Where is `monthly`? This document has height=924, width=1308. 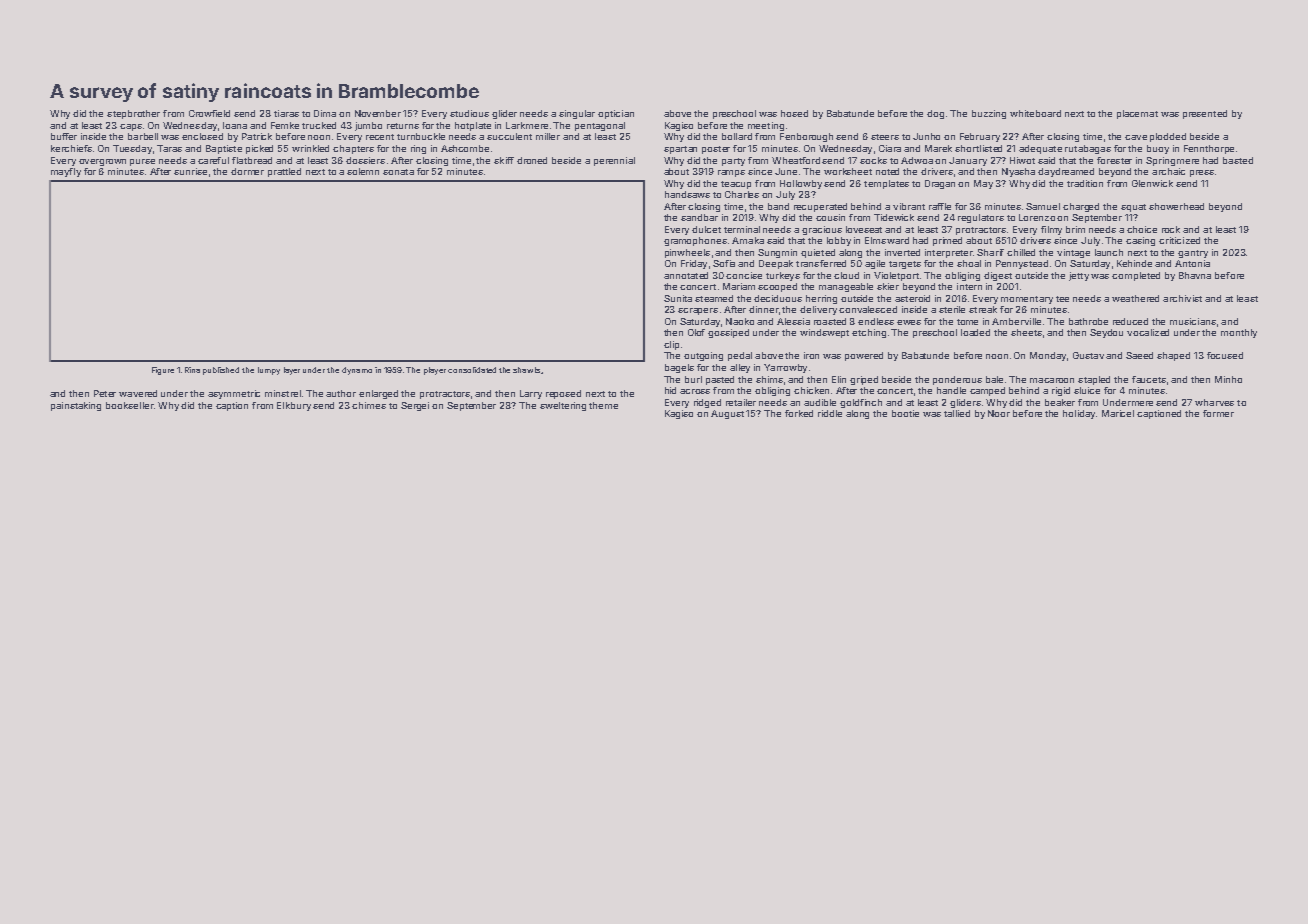
monthly is located at coordinates (1239, 333).
